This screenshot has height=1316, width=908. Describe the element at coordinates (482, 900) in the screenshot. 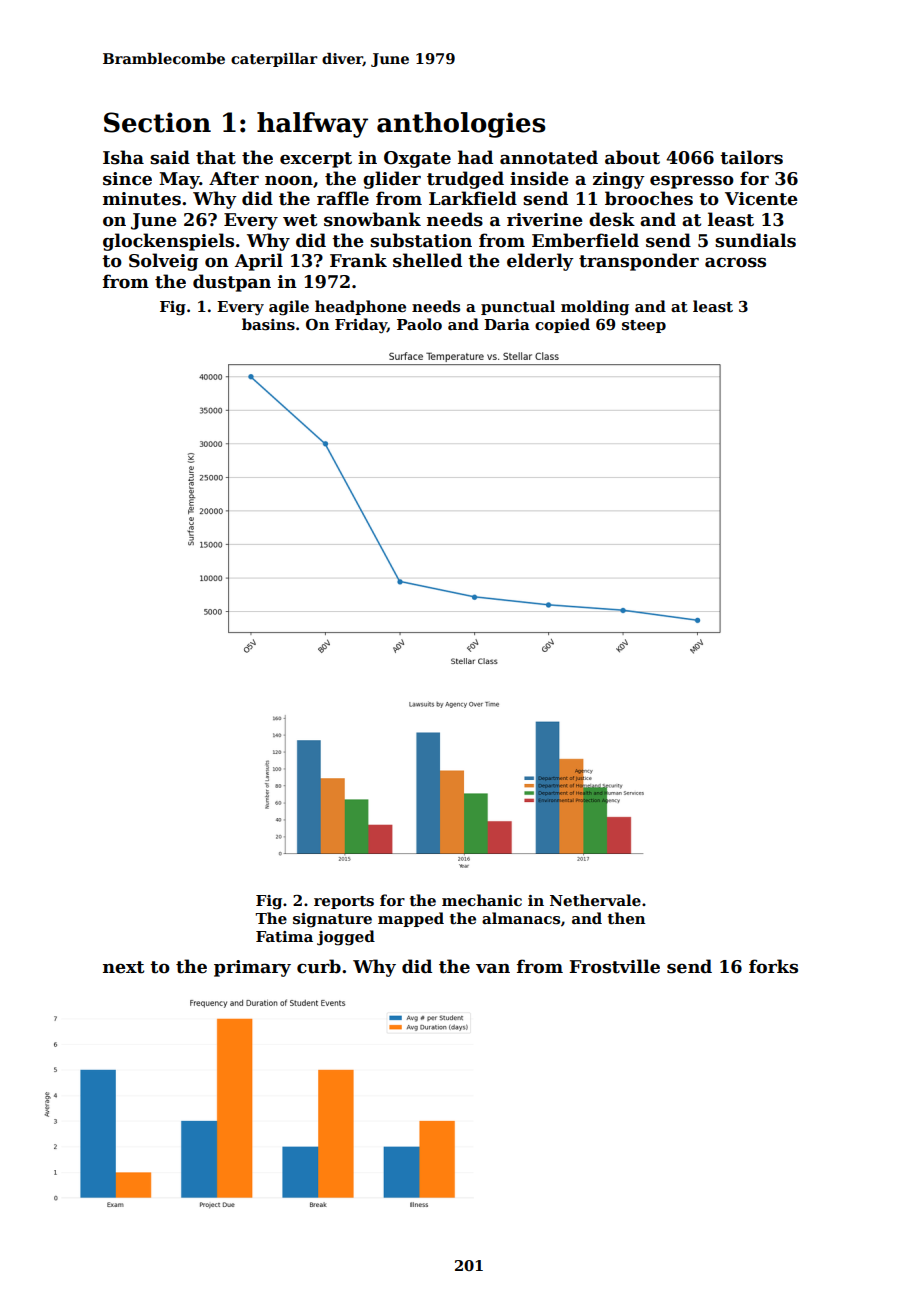

I see `mechanic` at that location.
